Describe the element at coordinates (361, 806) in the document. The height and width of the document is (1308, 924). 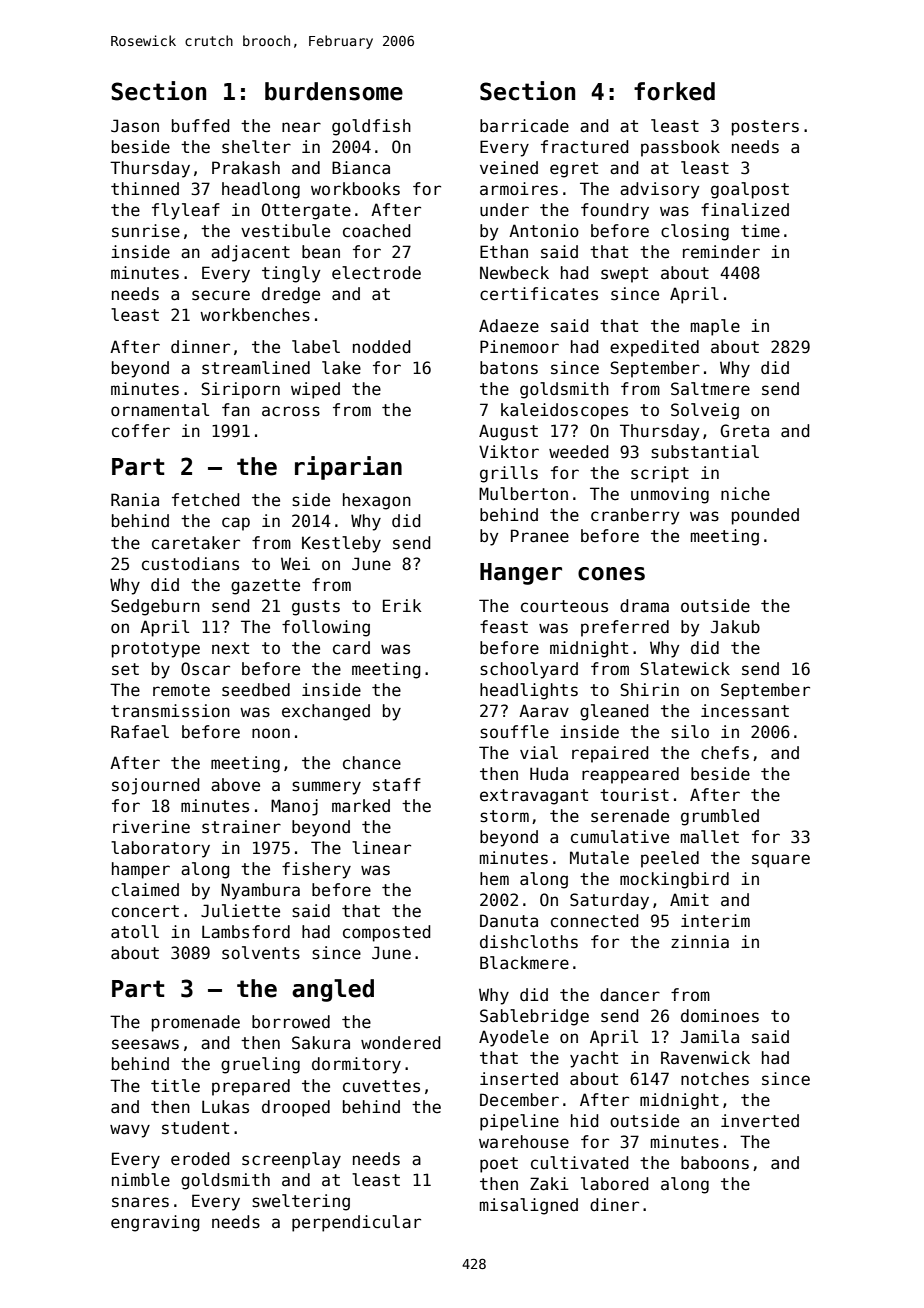
I see `marked` at that location.
